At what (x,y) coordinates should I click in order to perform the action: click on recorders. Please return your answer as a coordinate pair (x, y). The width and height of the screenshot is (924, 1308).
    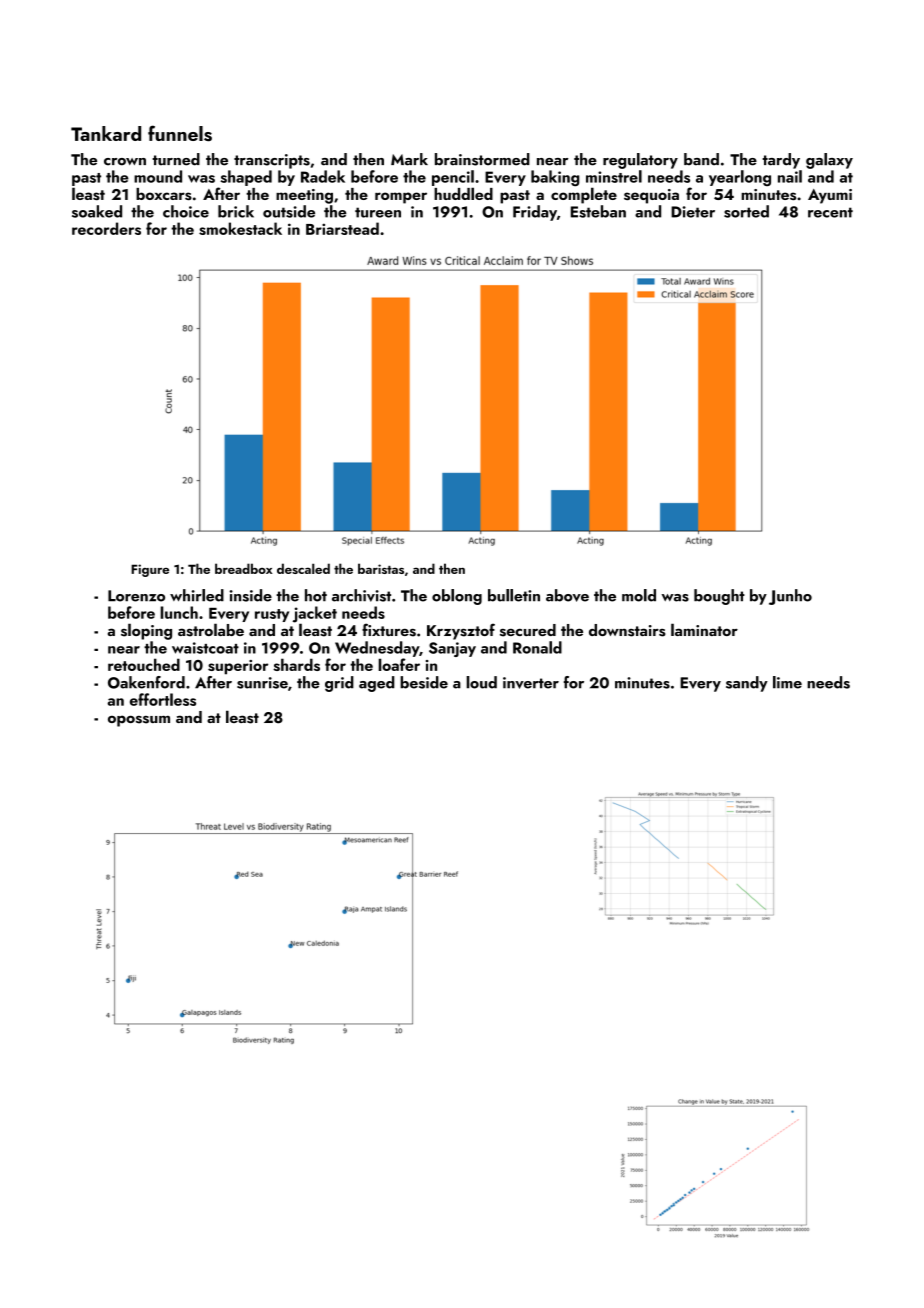
    Looking at the image, I should click on (106, 228).
